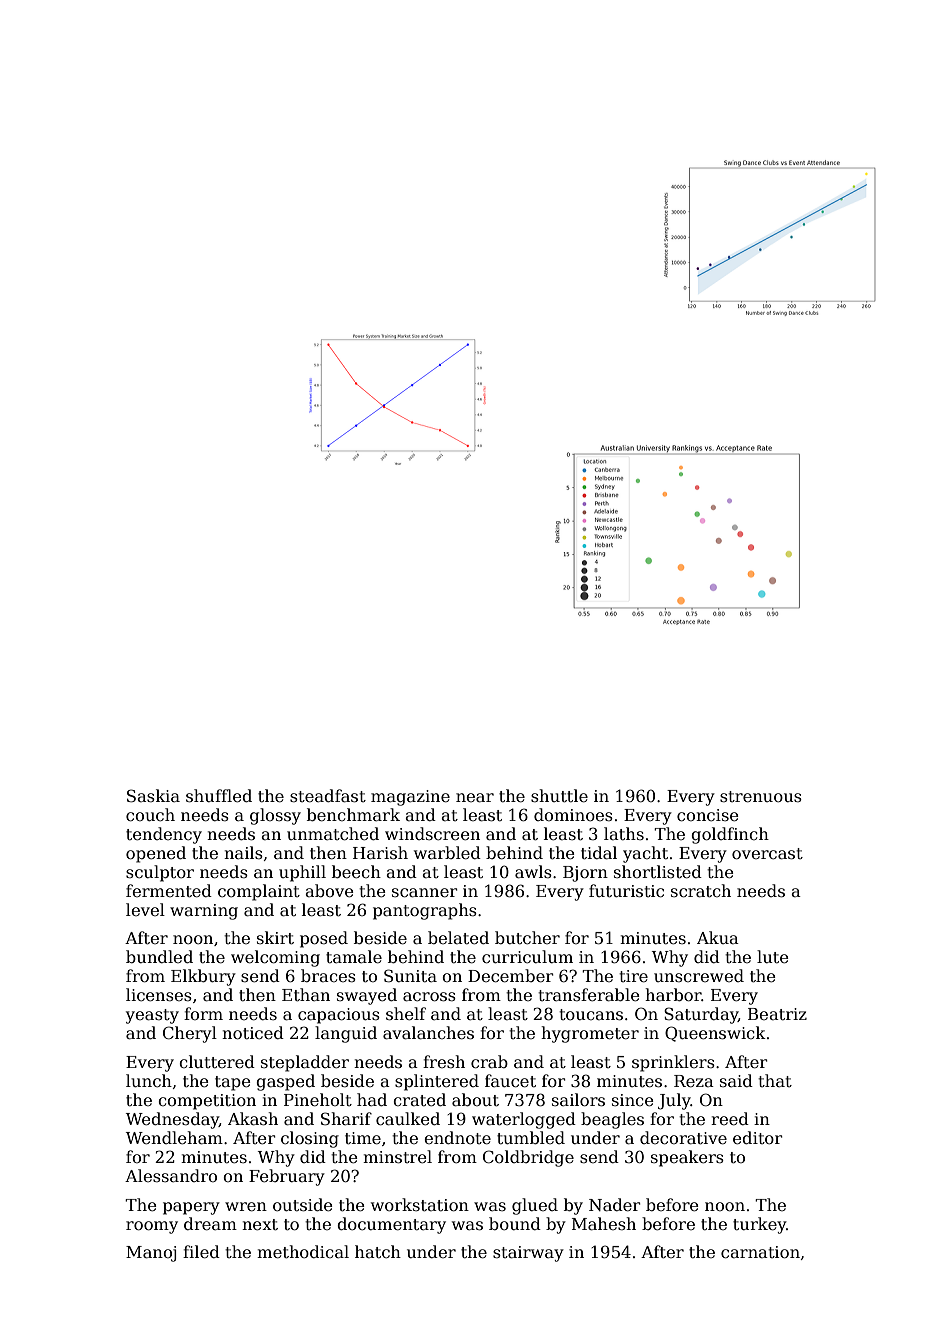 The width and height of the screenshot is (935, 1329). Describe the element at coordinates (149, 1080) in the screenshot. I see `lunch` at that location.
